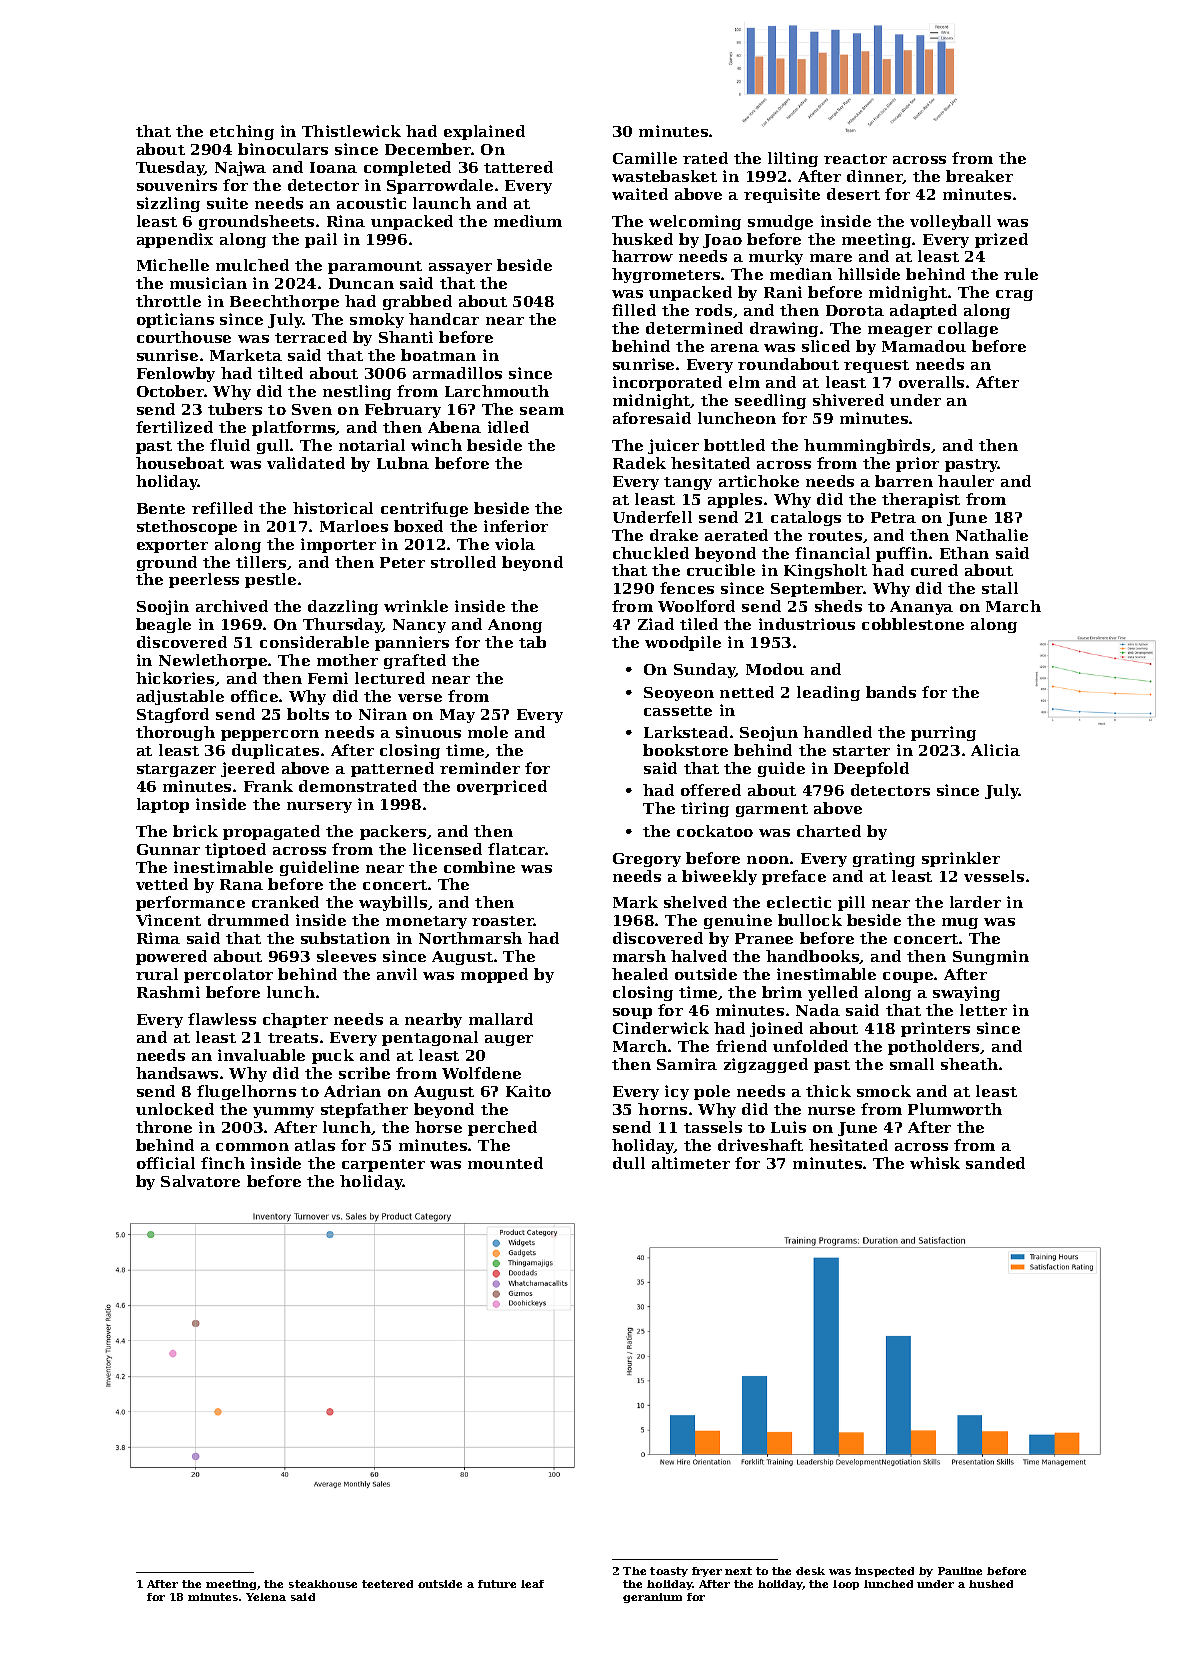 The height and width of the screenshot is (1666, 1178). I want to click on souvenirs, so click(177, 185).
